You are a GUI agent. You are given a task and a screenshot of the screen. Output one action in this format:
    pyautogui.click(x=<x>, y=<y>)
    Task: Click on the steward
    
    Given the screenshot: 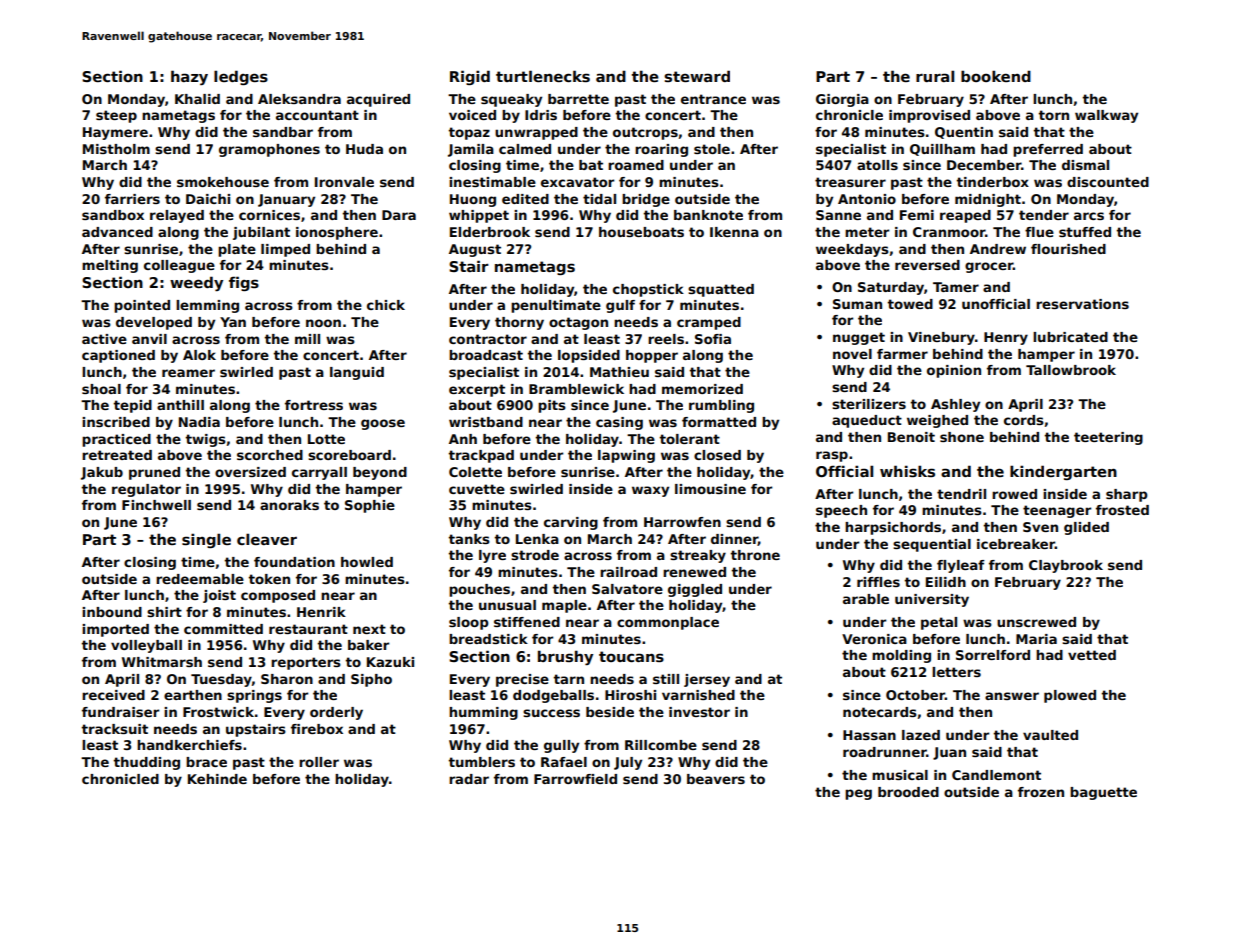 What is the action you would take?
    pyautogui.click(x=697, y=76)
